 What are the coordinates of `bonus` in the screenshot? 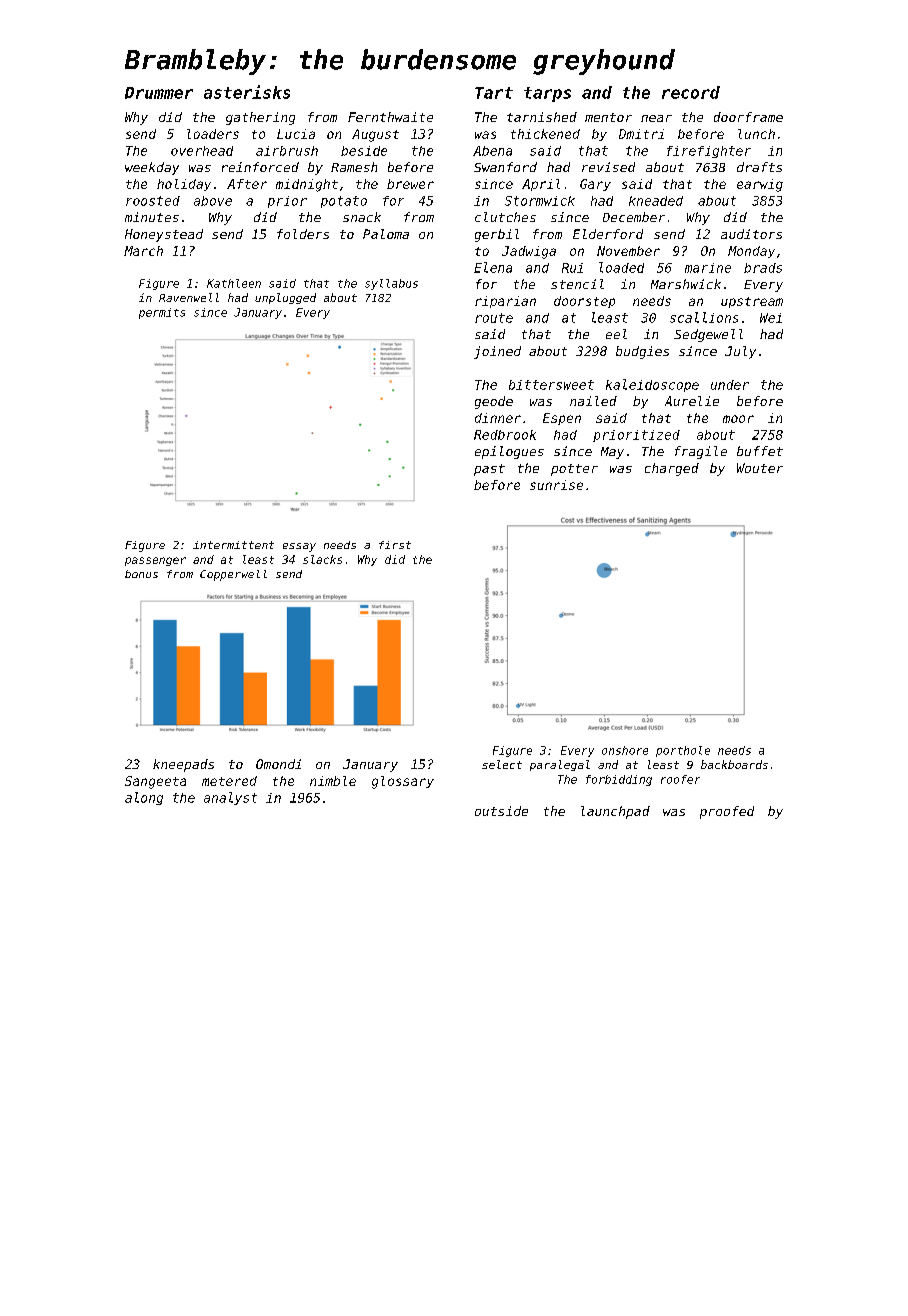 It's located at (141, 574).
